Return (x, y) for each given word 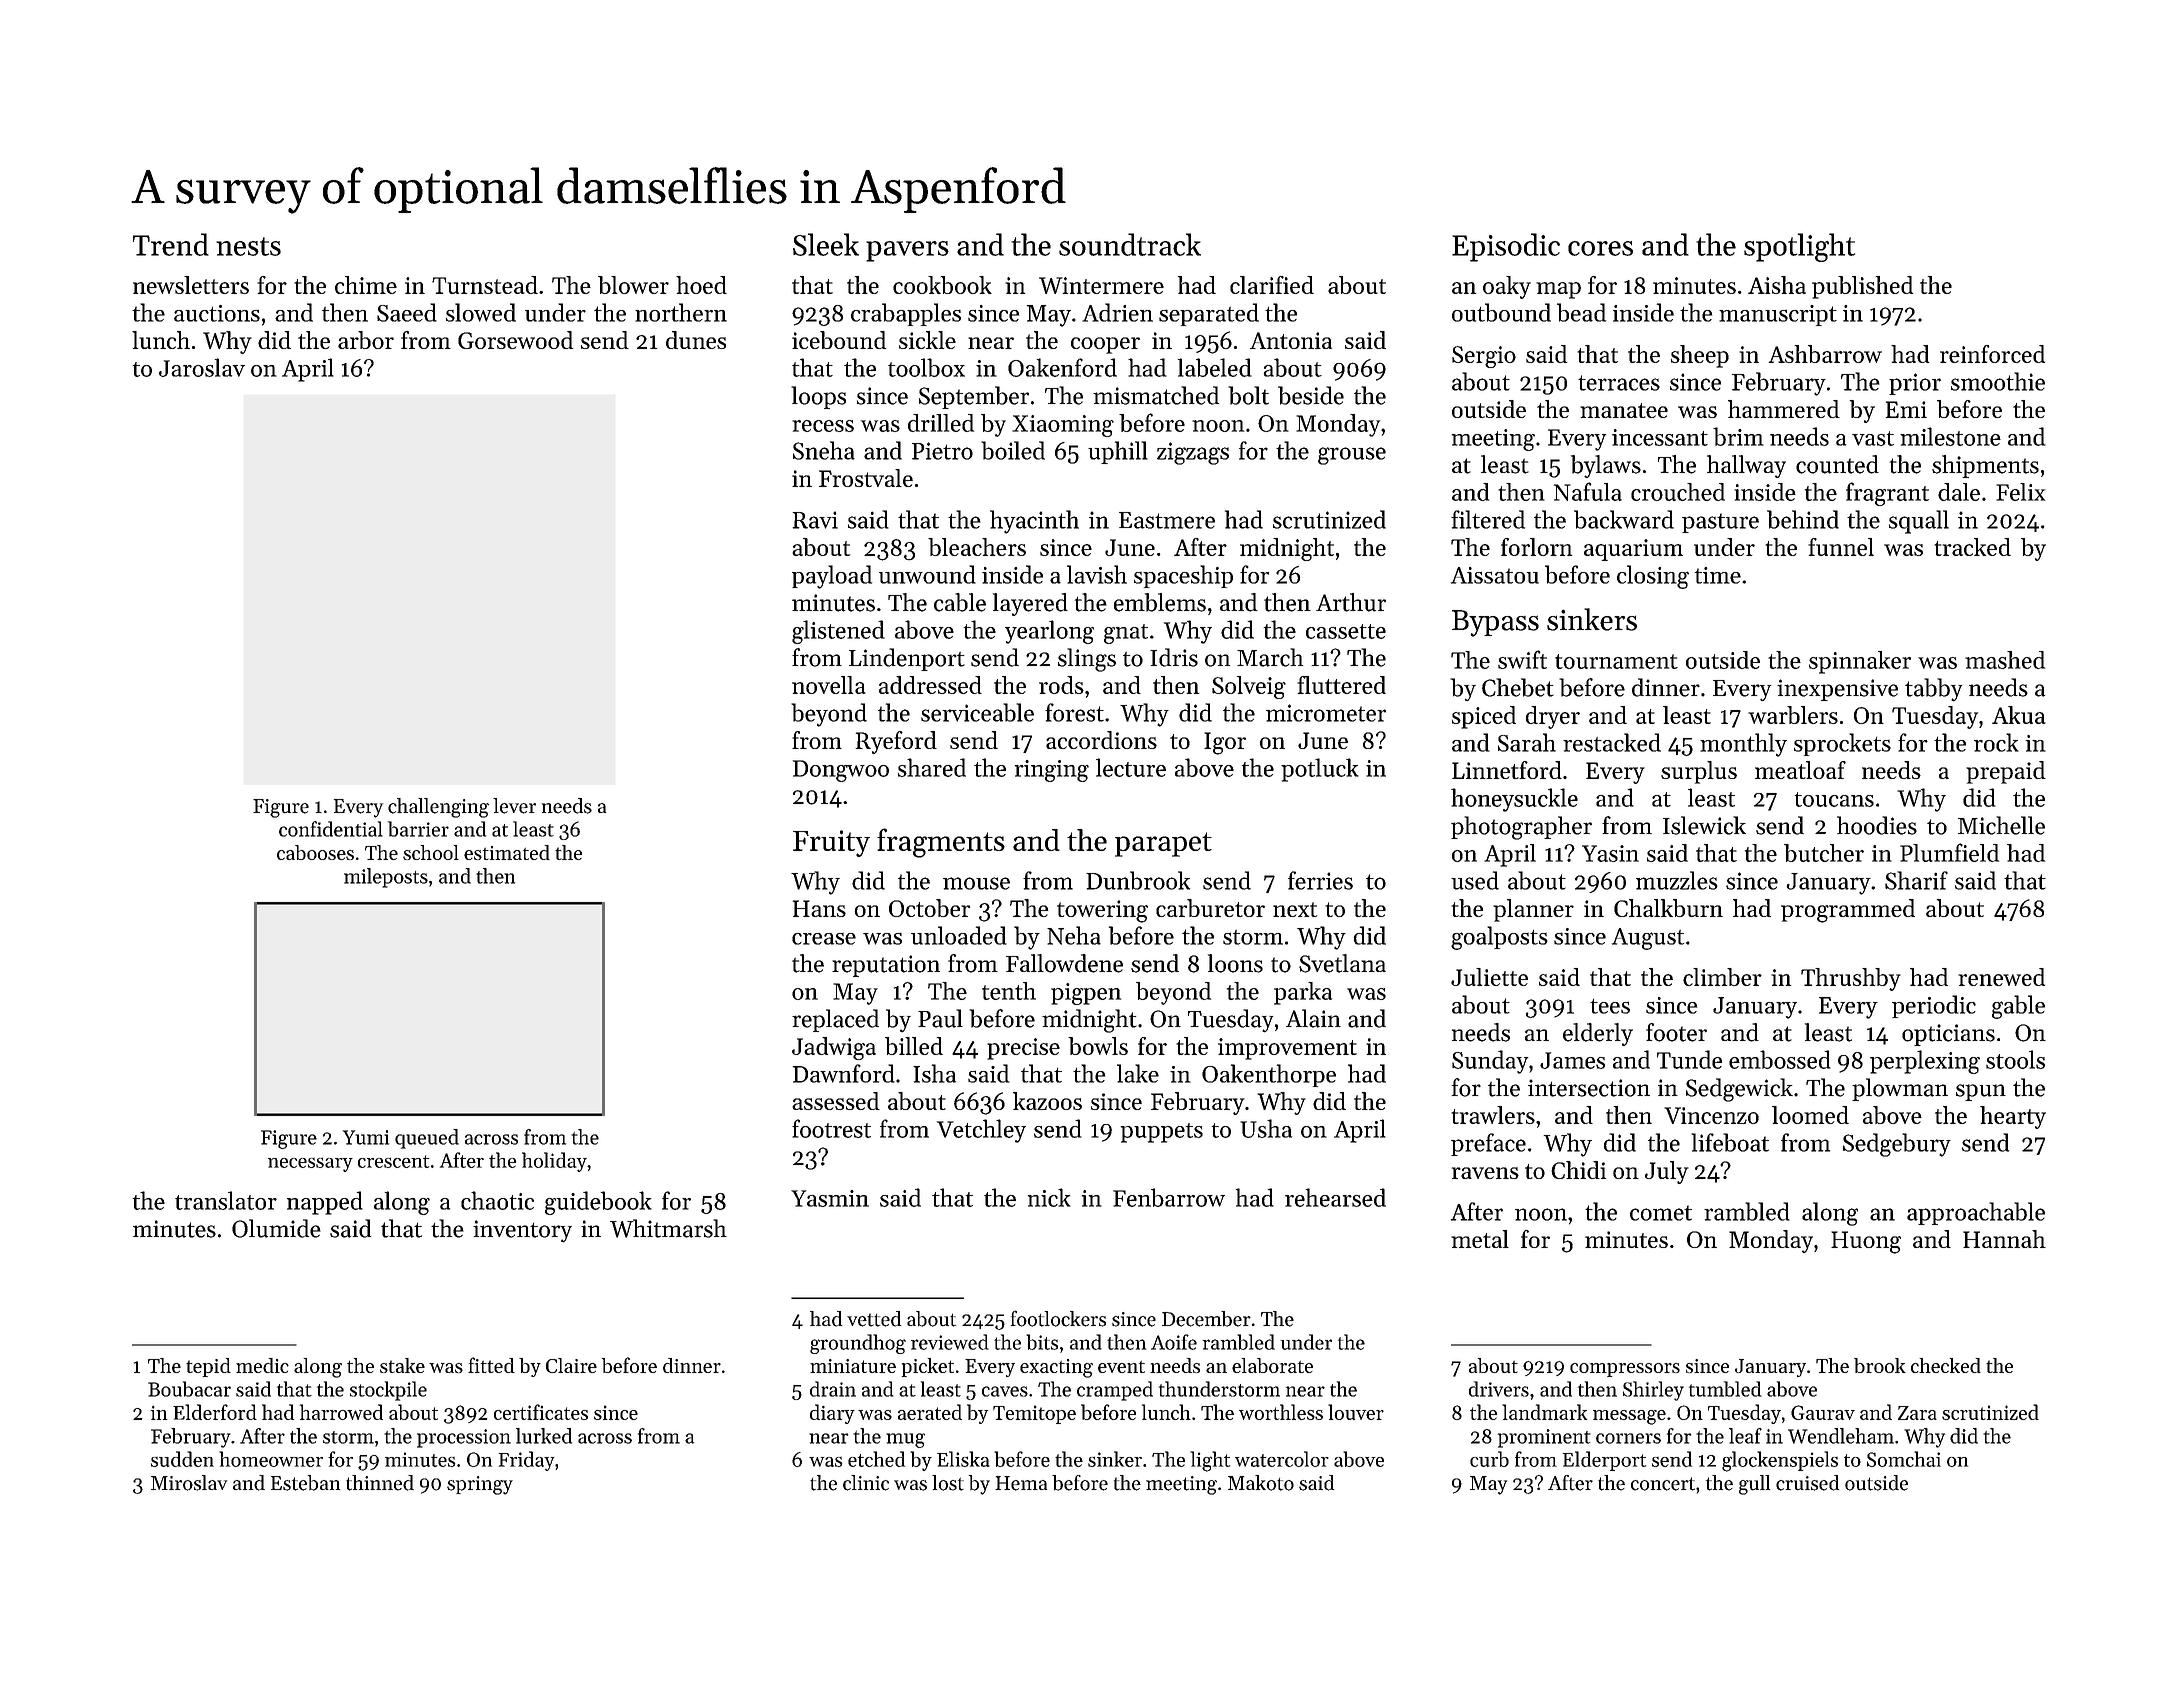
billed (914, 1046)
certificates (541, 1412)
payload (832, 577)
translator (226, 1200)
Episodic (1506, 247)
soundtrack (1130, 244)
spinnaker (1860, 662)
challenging (438, 808)
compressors (1625, 1370)
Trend (171, 244)
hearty (2013, 1117)
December (1206, 1319)
